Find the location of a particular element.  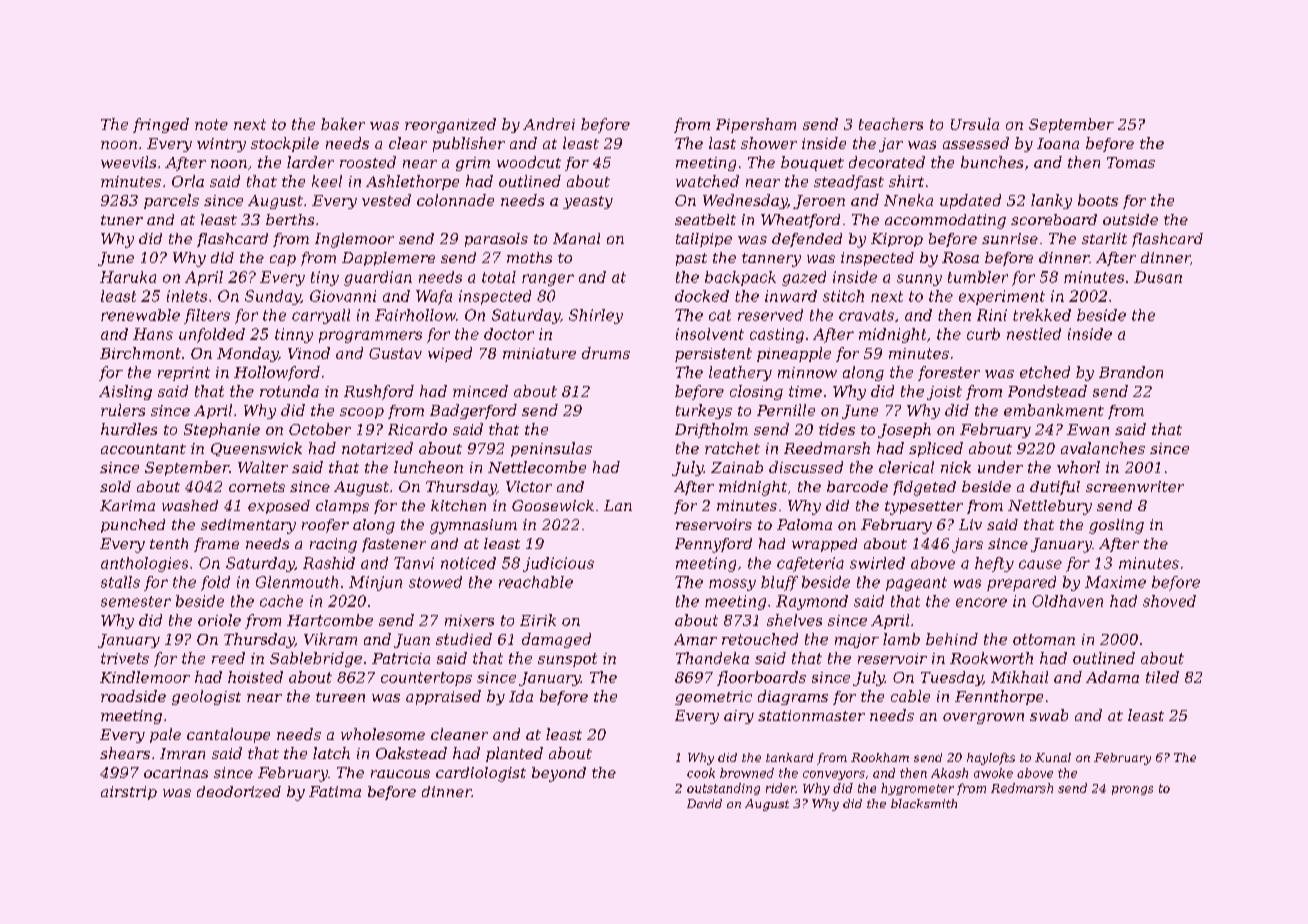

semester is located at coordinates (136, 601).
